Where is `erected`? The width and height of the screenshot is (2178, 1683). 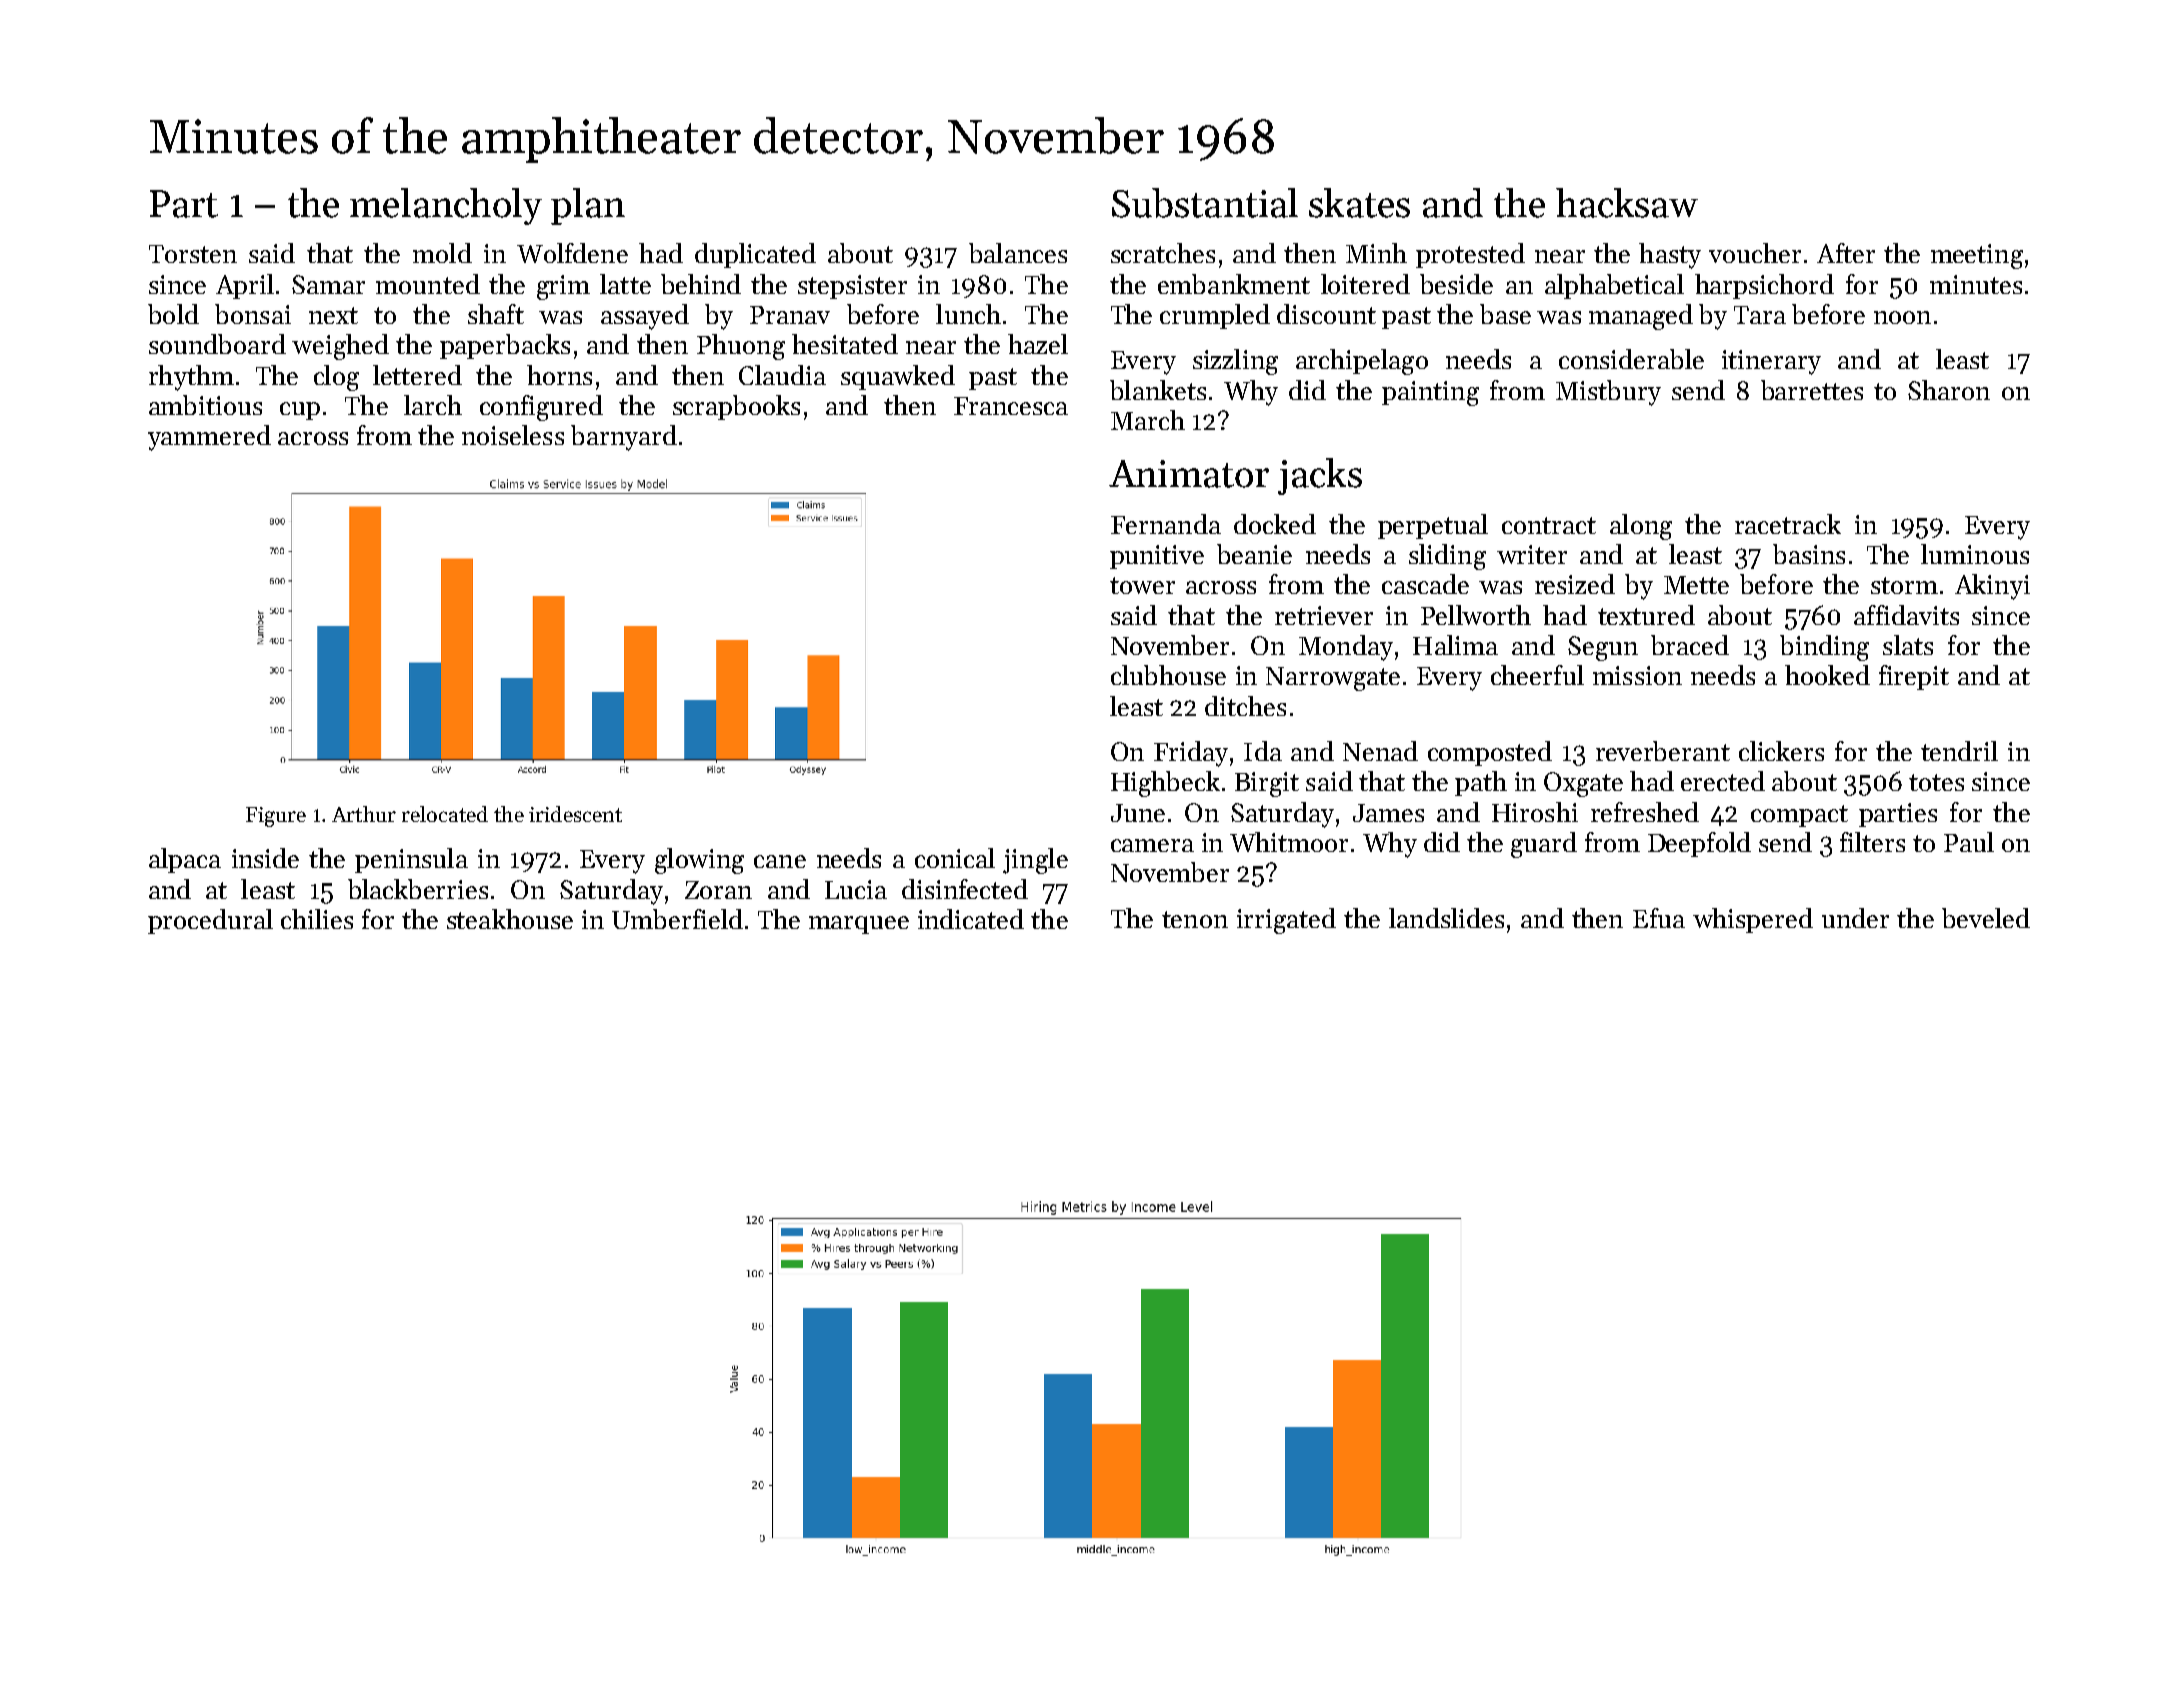 erected is located at coordinates (1723, 781).
